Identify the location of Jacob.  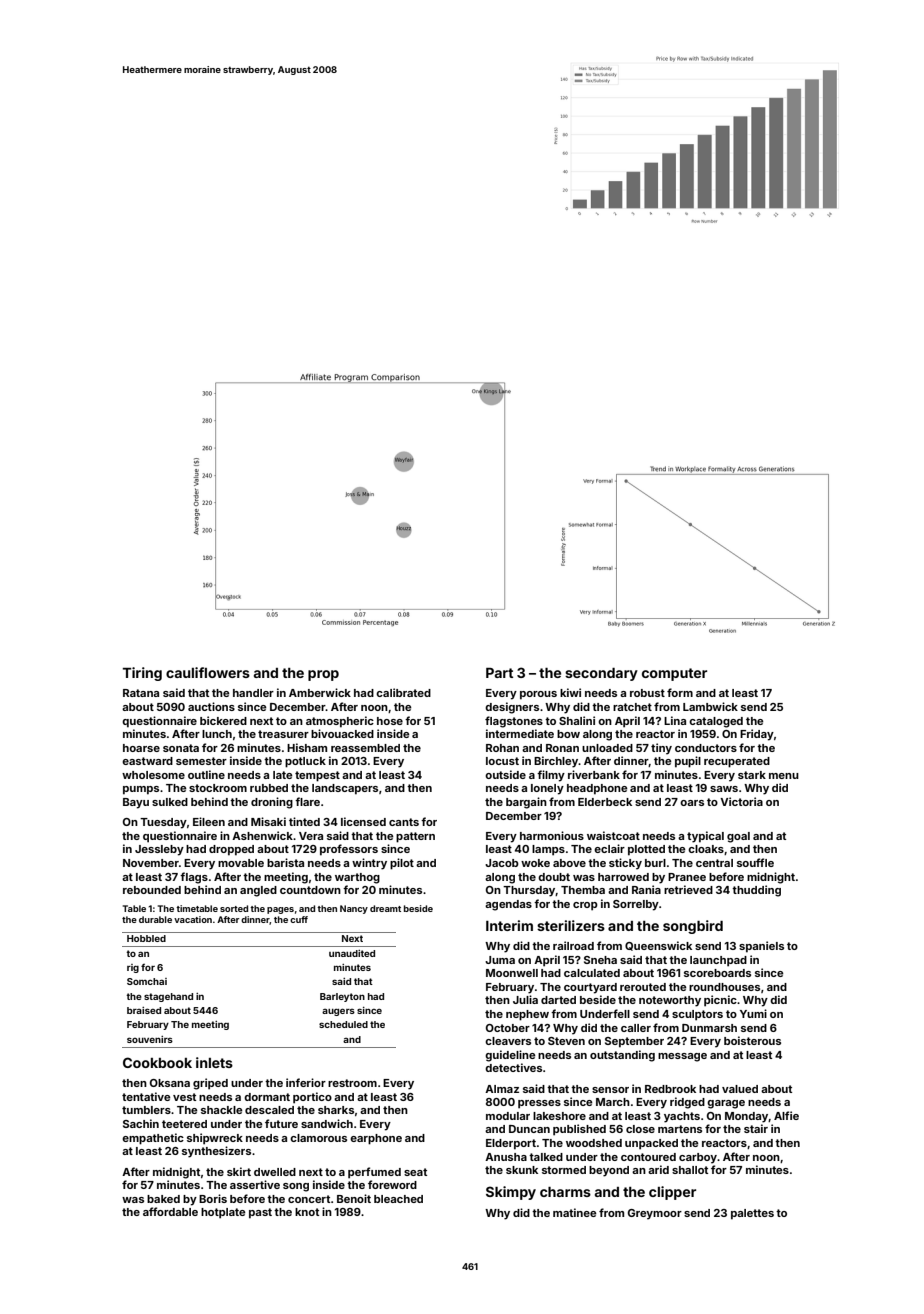
(502, 863).
